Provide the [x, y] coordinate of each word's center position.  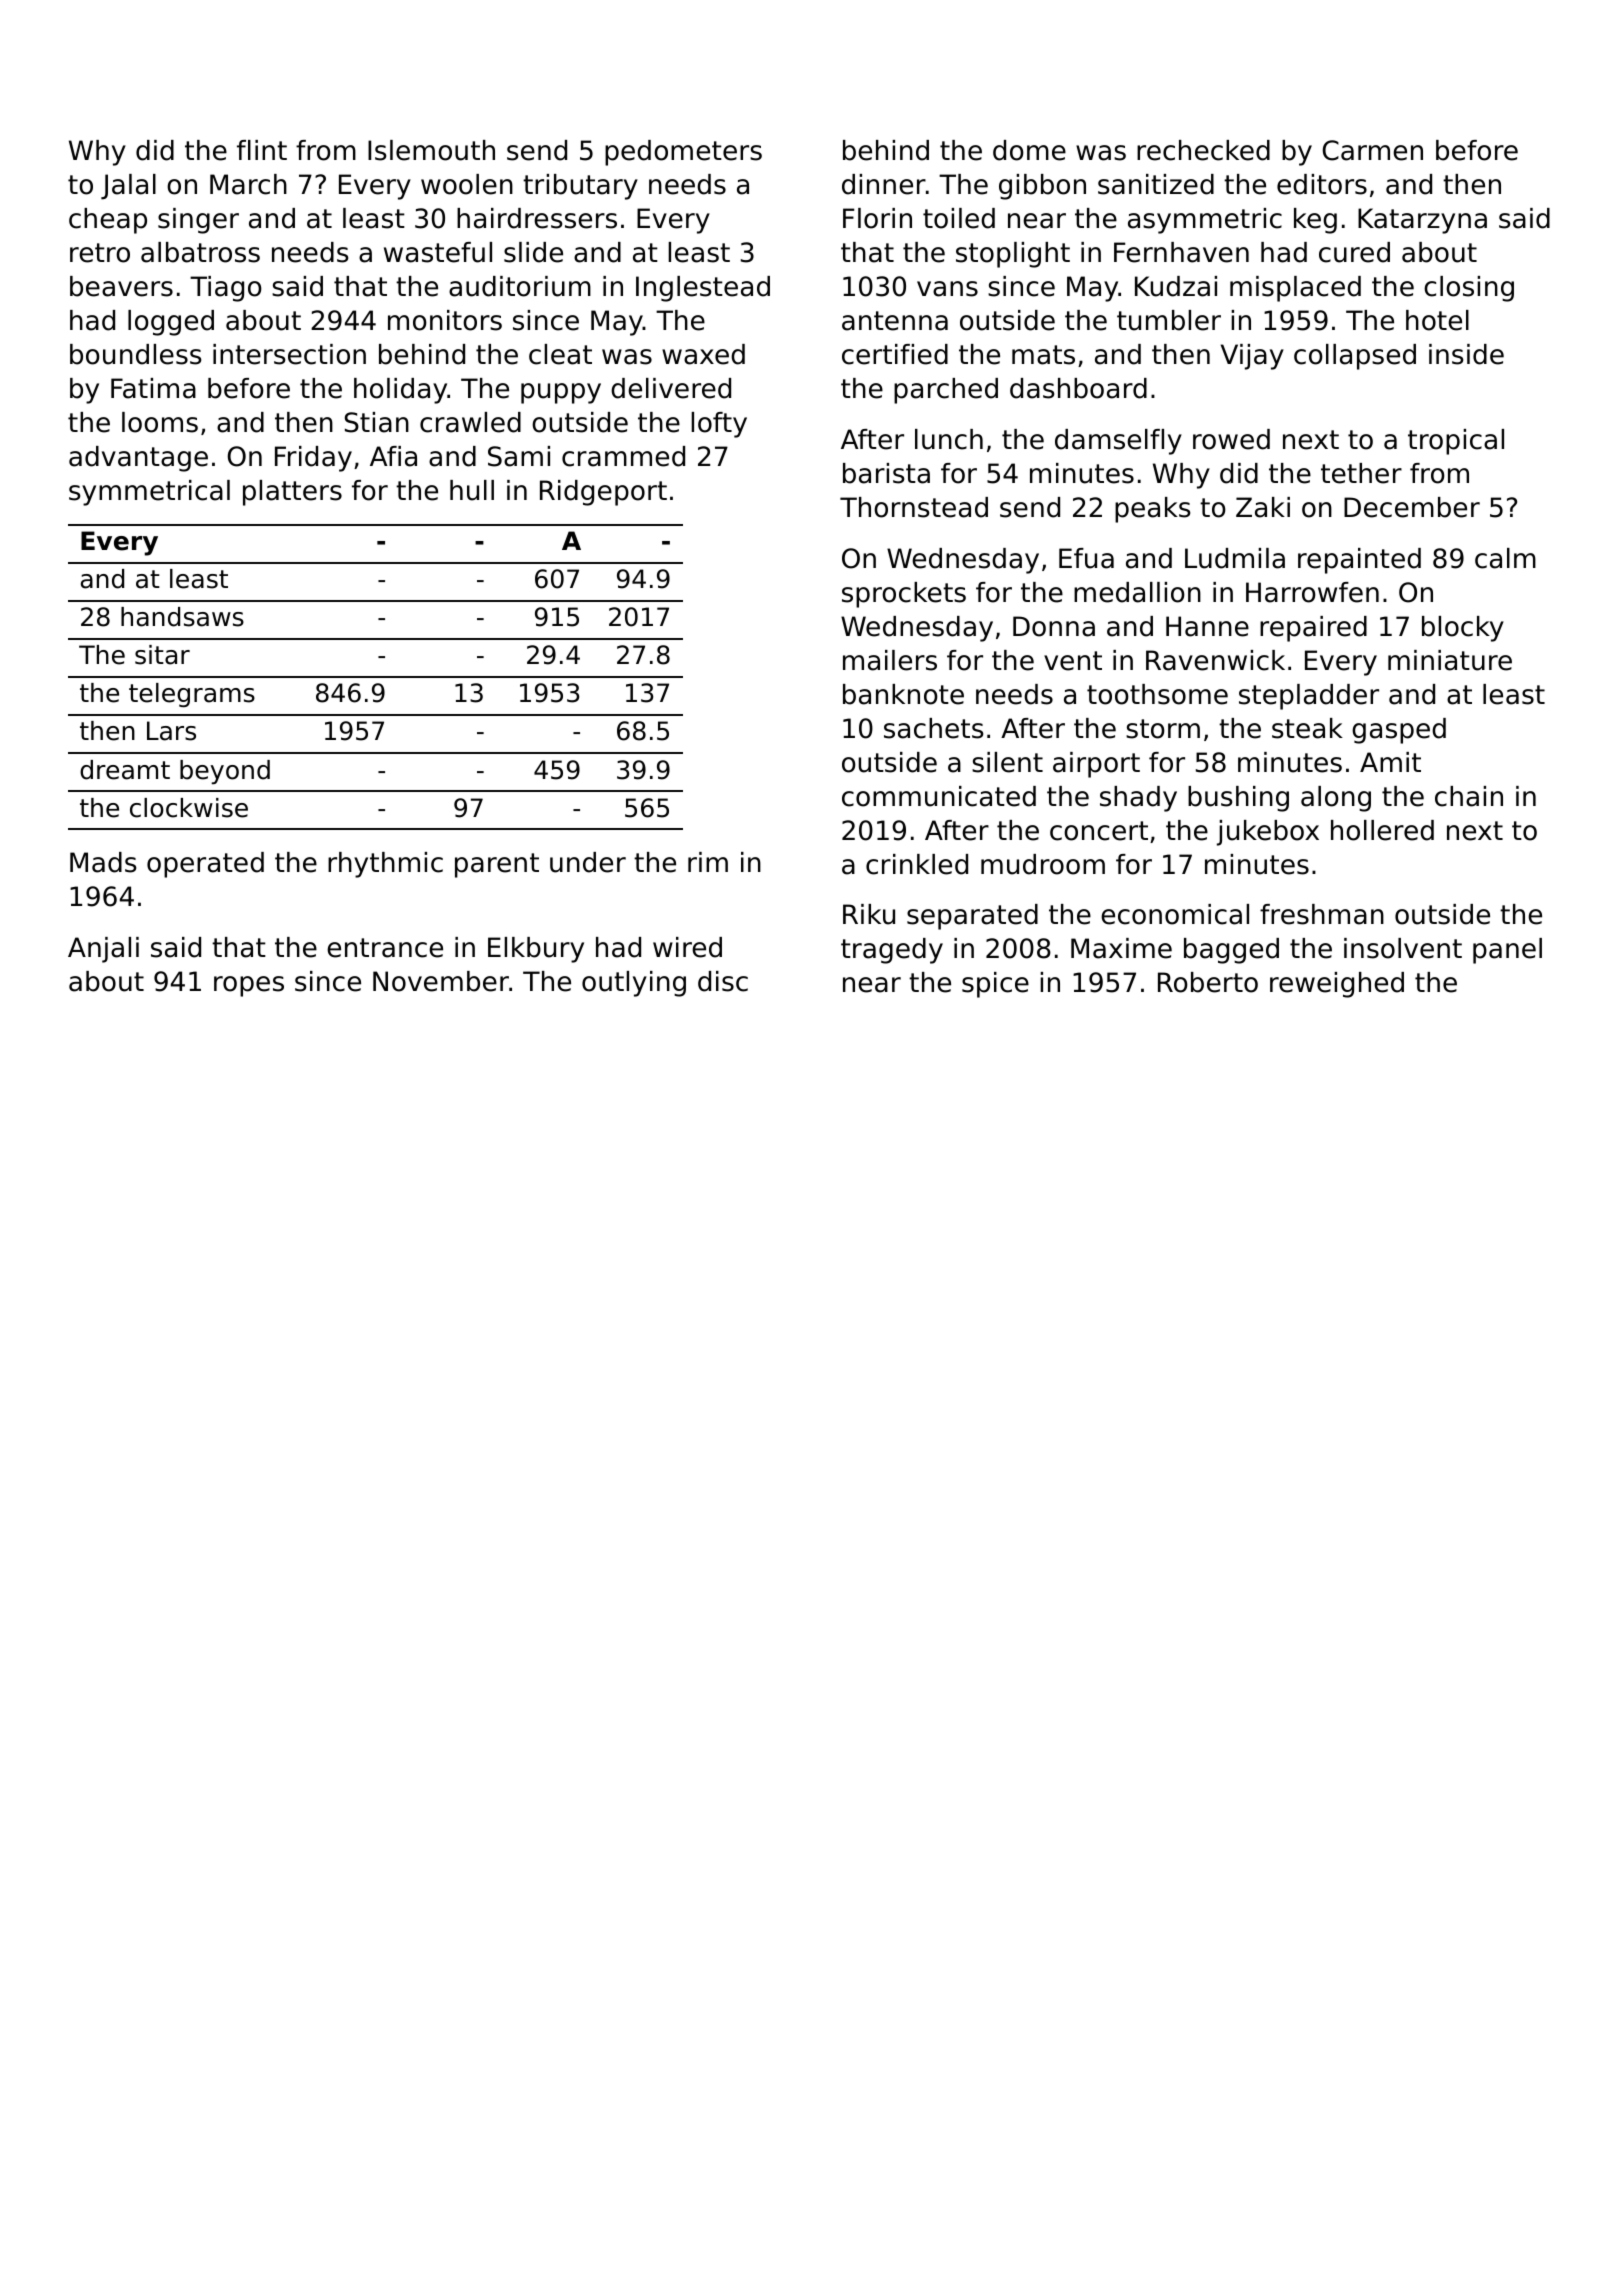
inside [1466, 354]
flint [262, 150]
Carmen [1373, 150]
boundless [135, 354]
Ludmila [1235, 558]
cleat [560, 354]
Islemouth [431, 150]
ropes [249, 986]
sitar [162, 655]
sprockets [904, 595]
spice [995, 985]
